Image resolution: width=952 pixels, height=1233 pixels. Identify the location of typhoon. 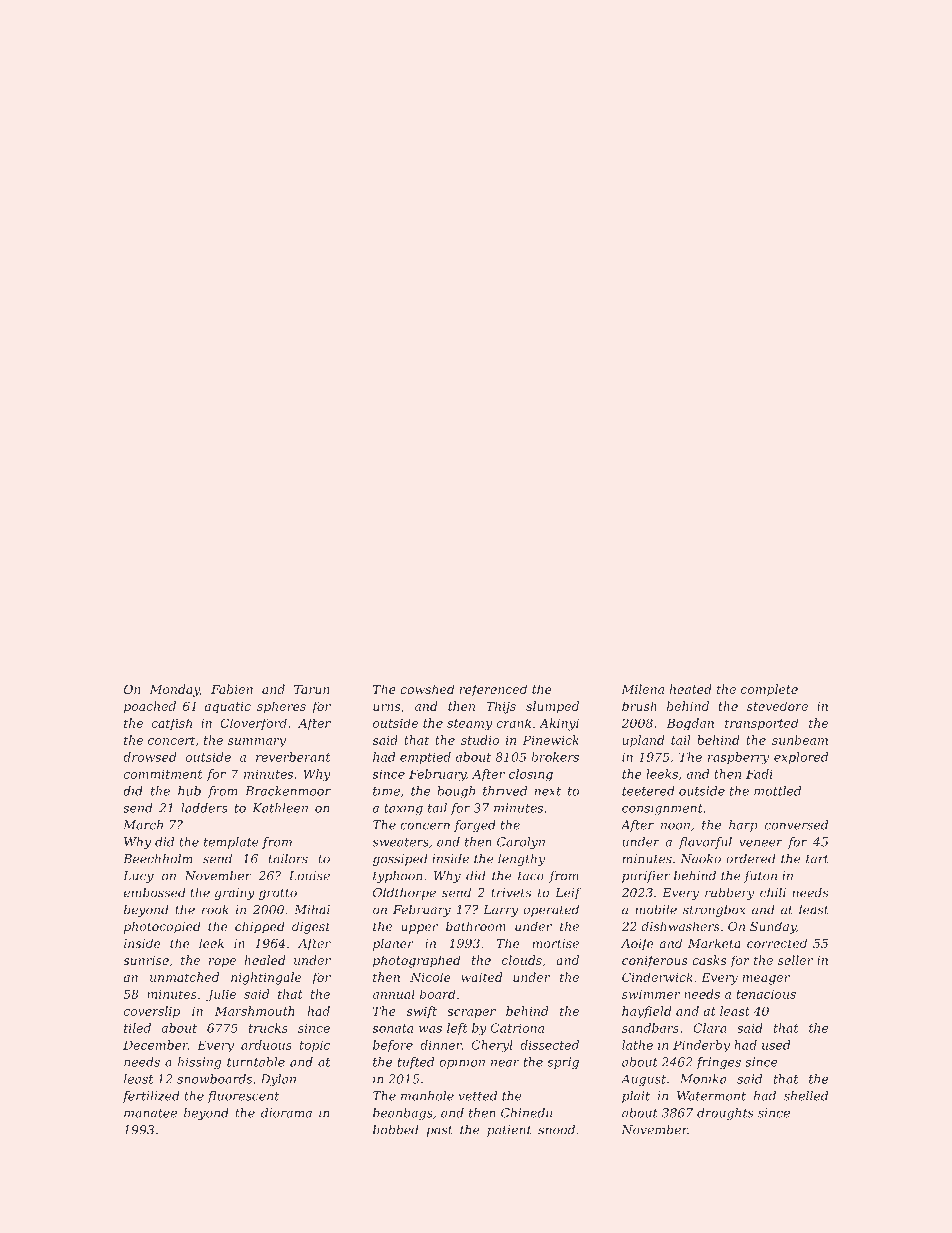
(398, 877).
